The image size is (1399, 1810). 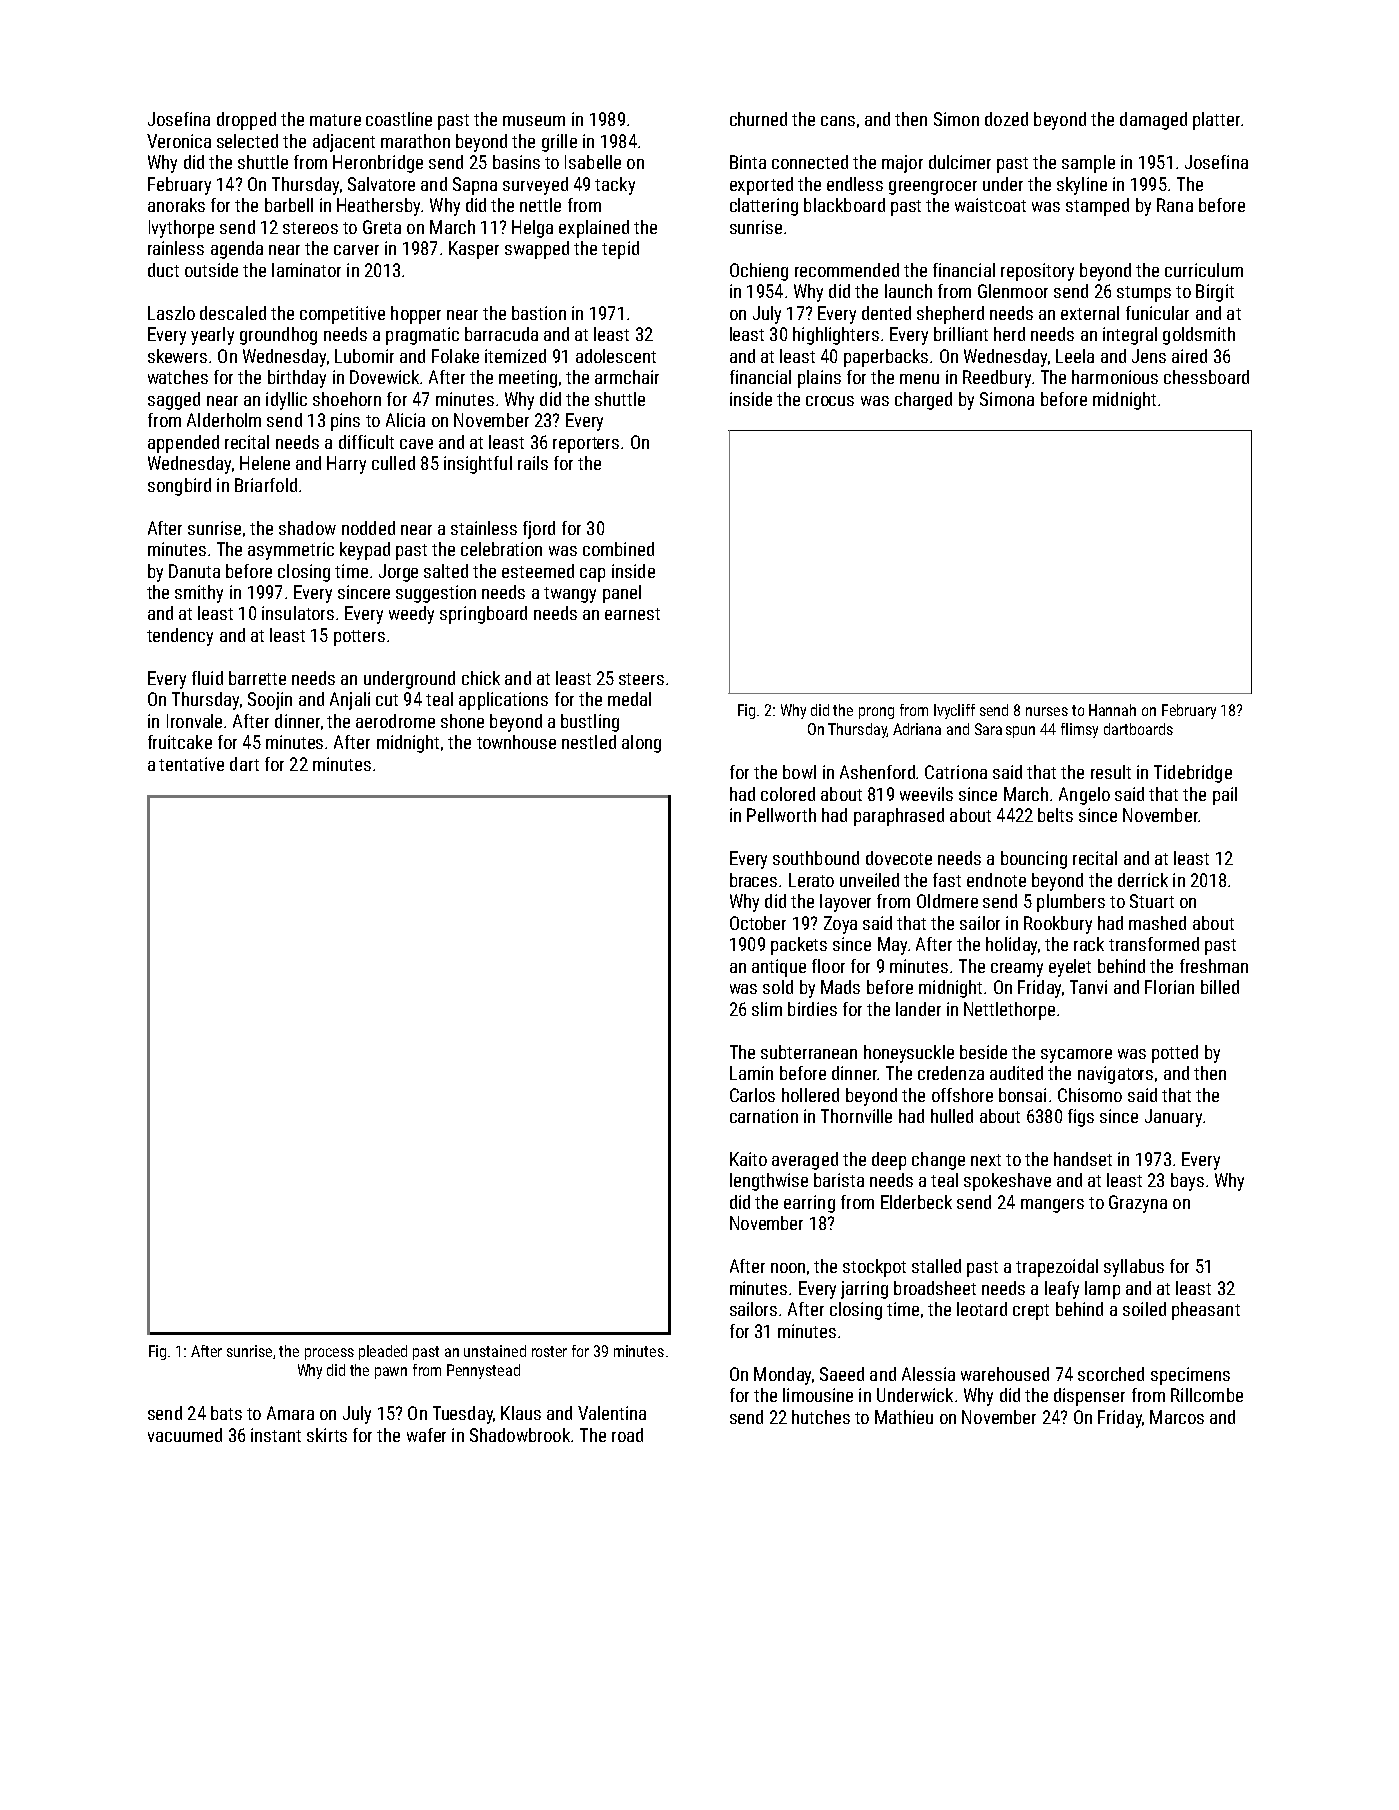 I want to click on Marcos, so click(x=1177, y=1417).
